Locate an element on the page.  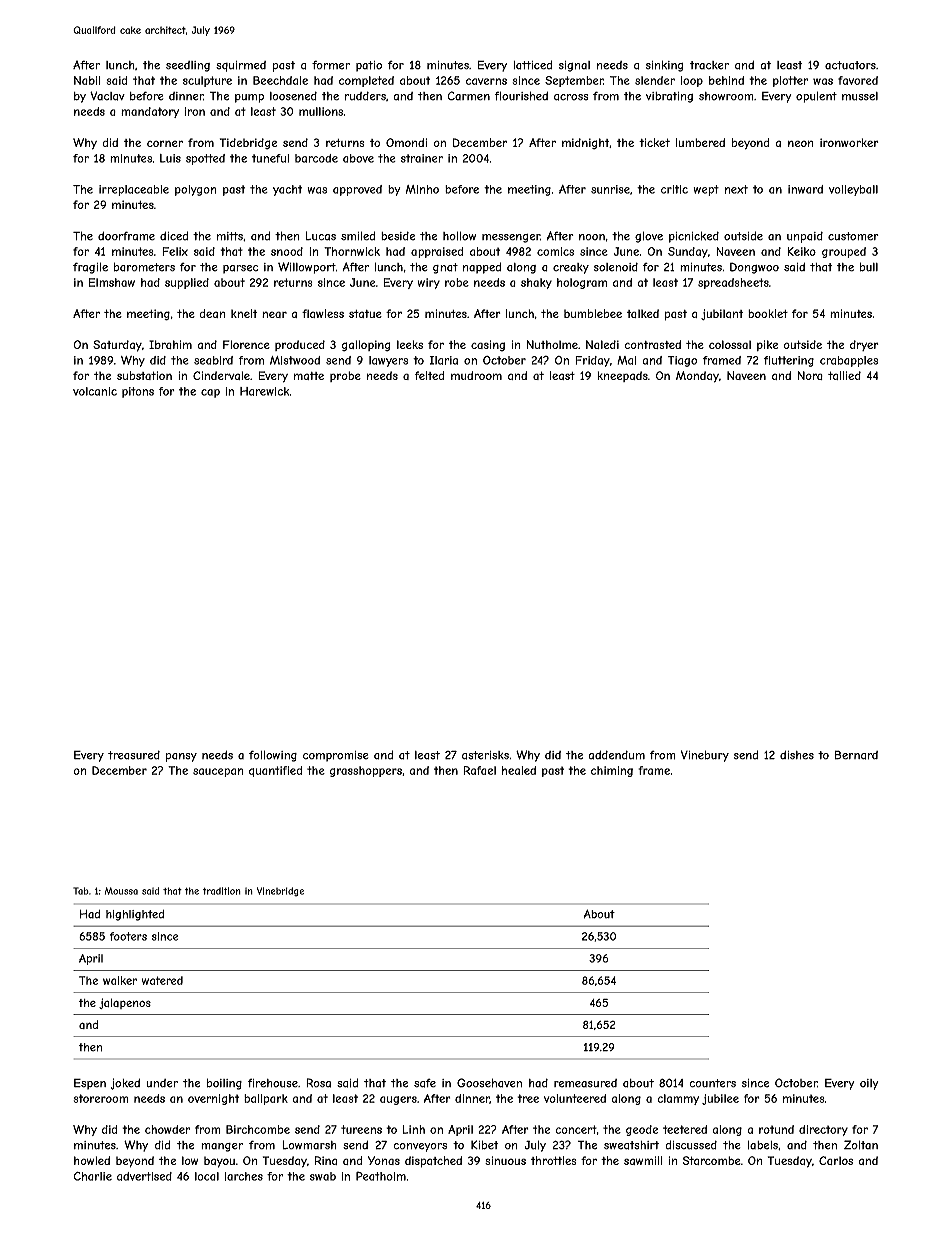
larches is located at coordinates (244, 1176).
